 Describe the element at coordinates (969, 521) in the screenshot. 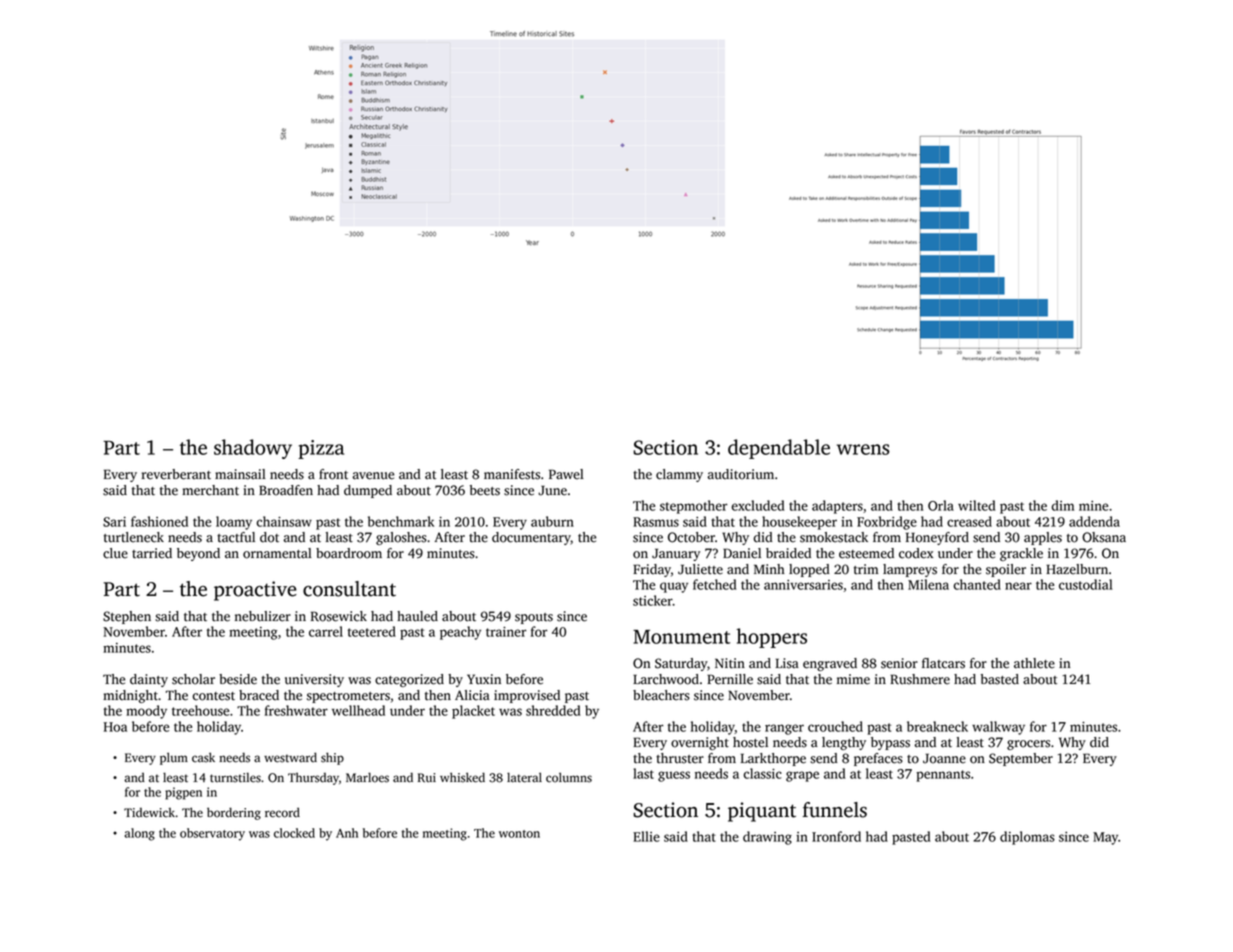

I see `creased` at that location.
